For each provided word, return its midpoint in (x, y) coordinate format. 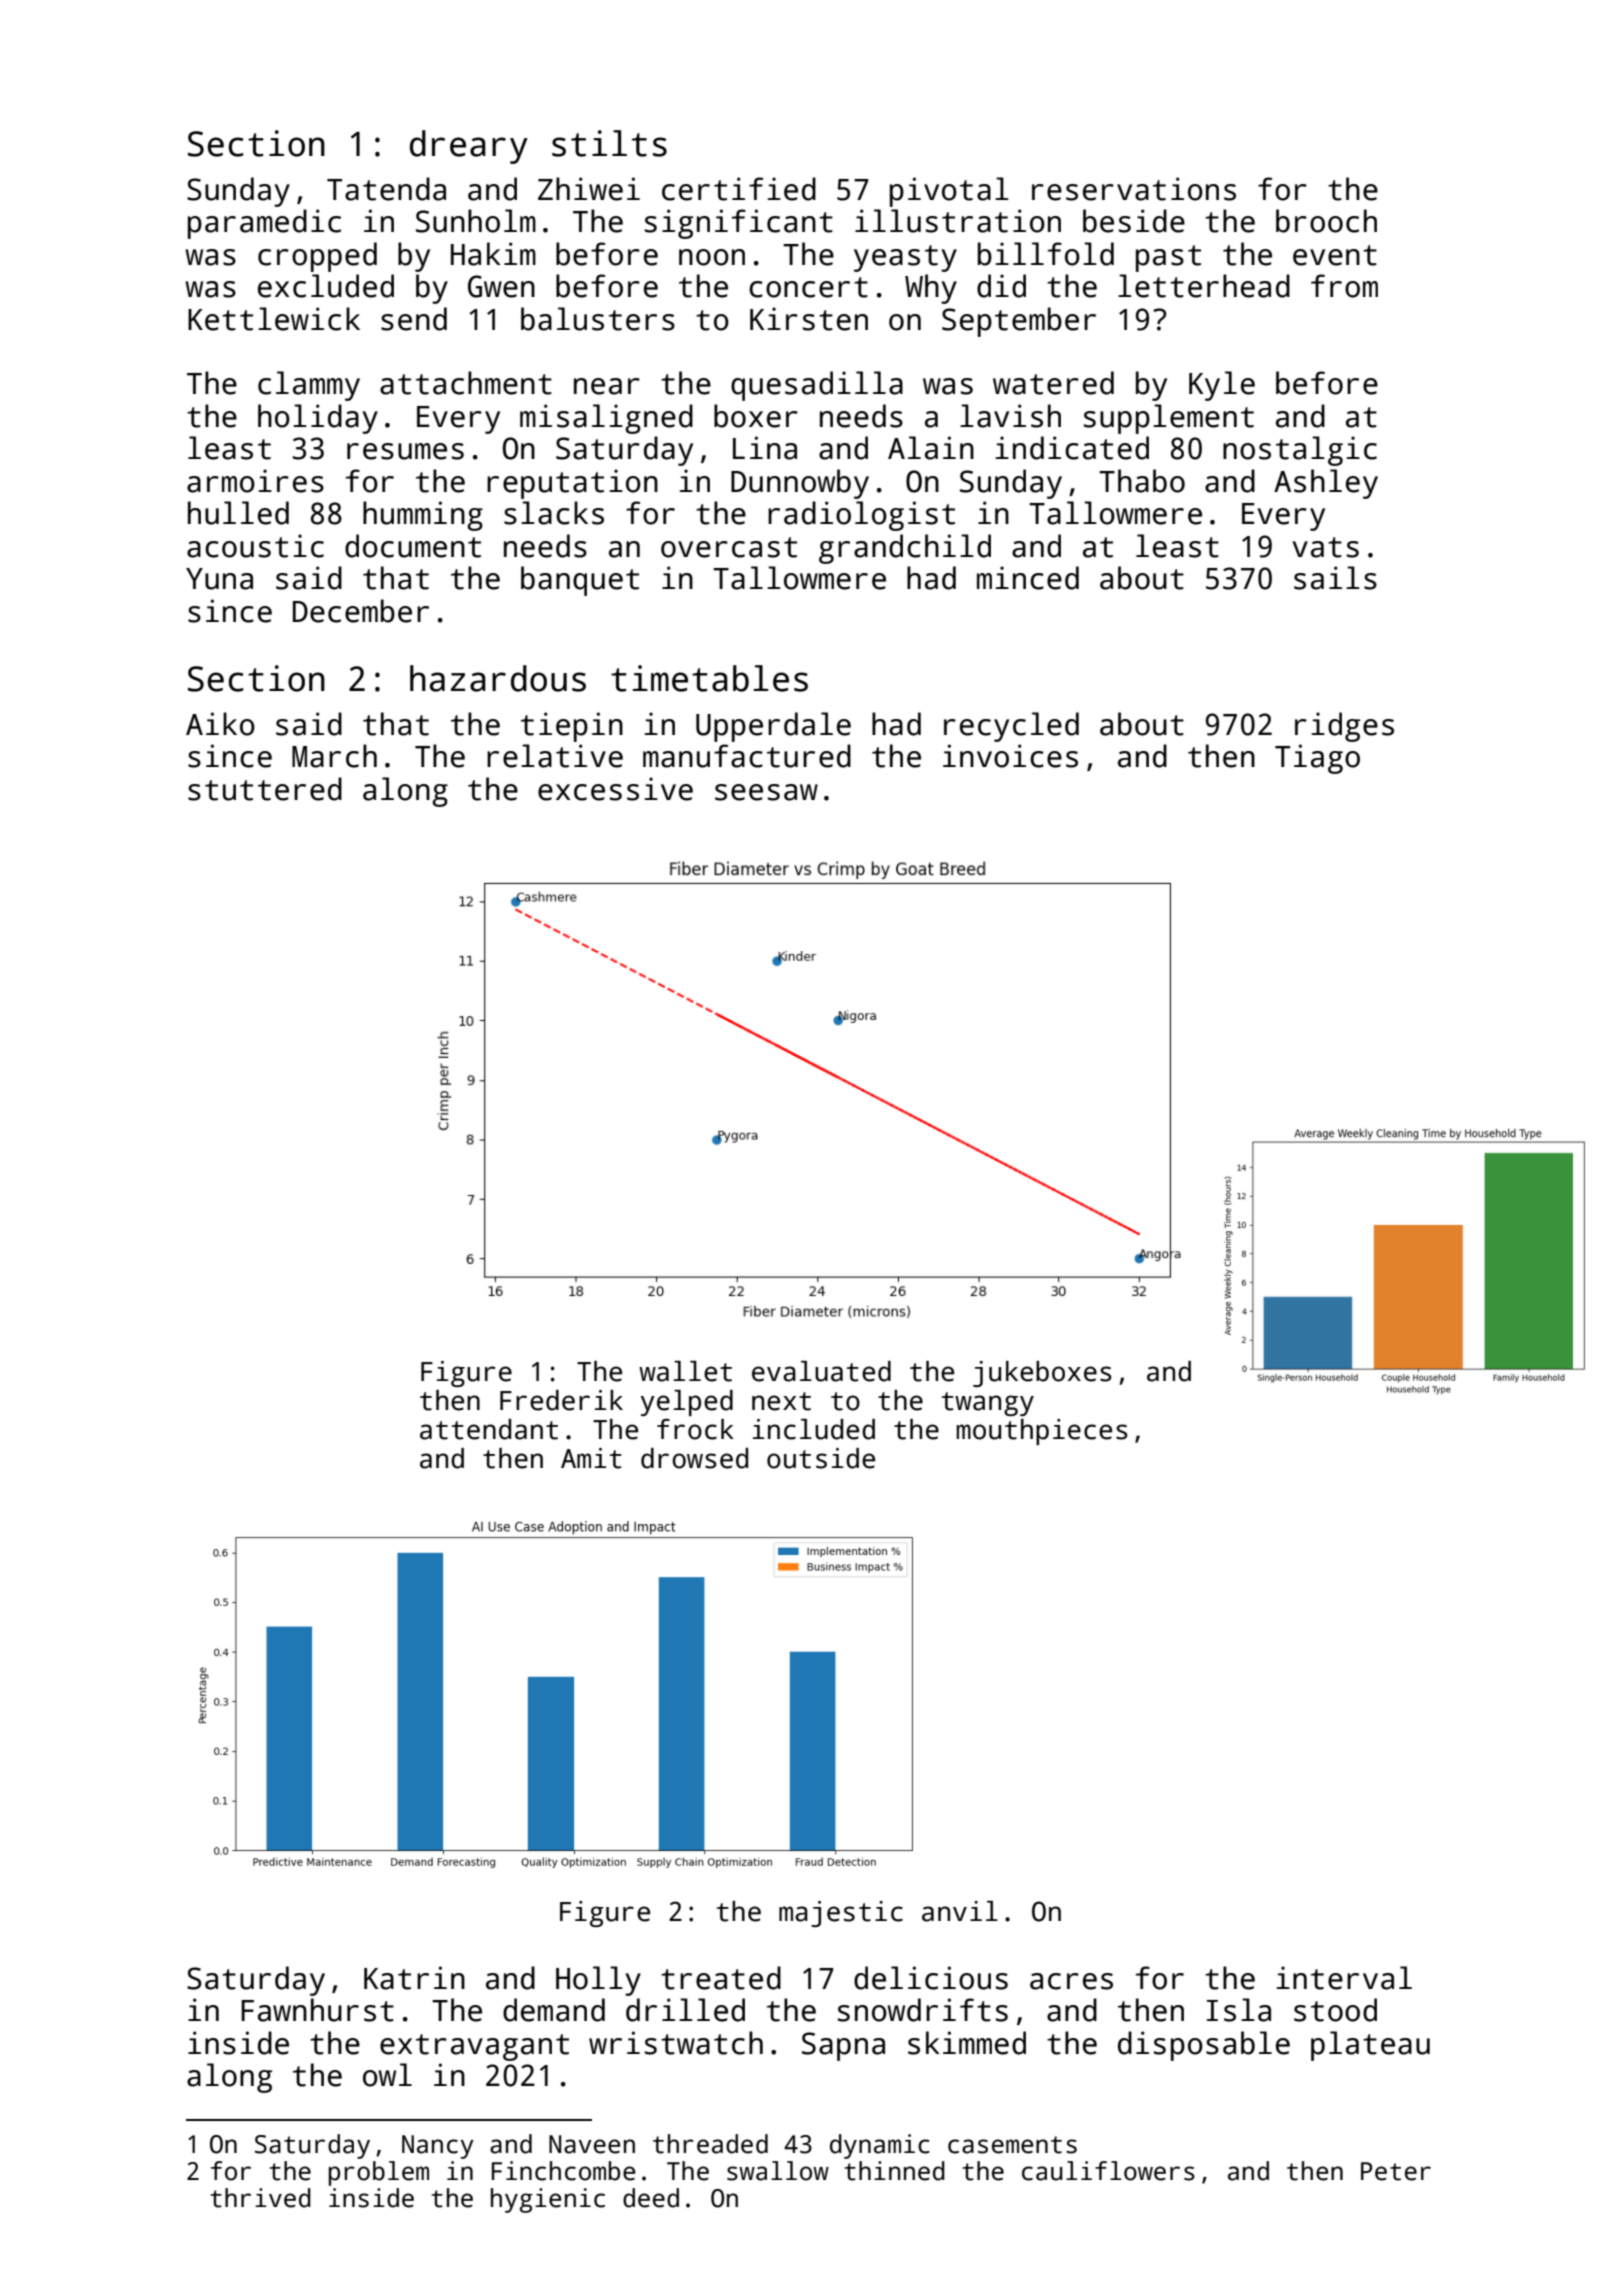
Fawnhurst (317, 2010)
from (1344, 286)
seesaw (766, 792)
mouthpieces (1042, 1432)
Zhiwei (589, 189)
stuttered (265, 789)
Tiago (1317, 759)
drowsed (694, 1458)
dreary (469, 147)
